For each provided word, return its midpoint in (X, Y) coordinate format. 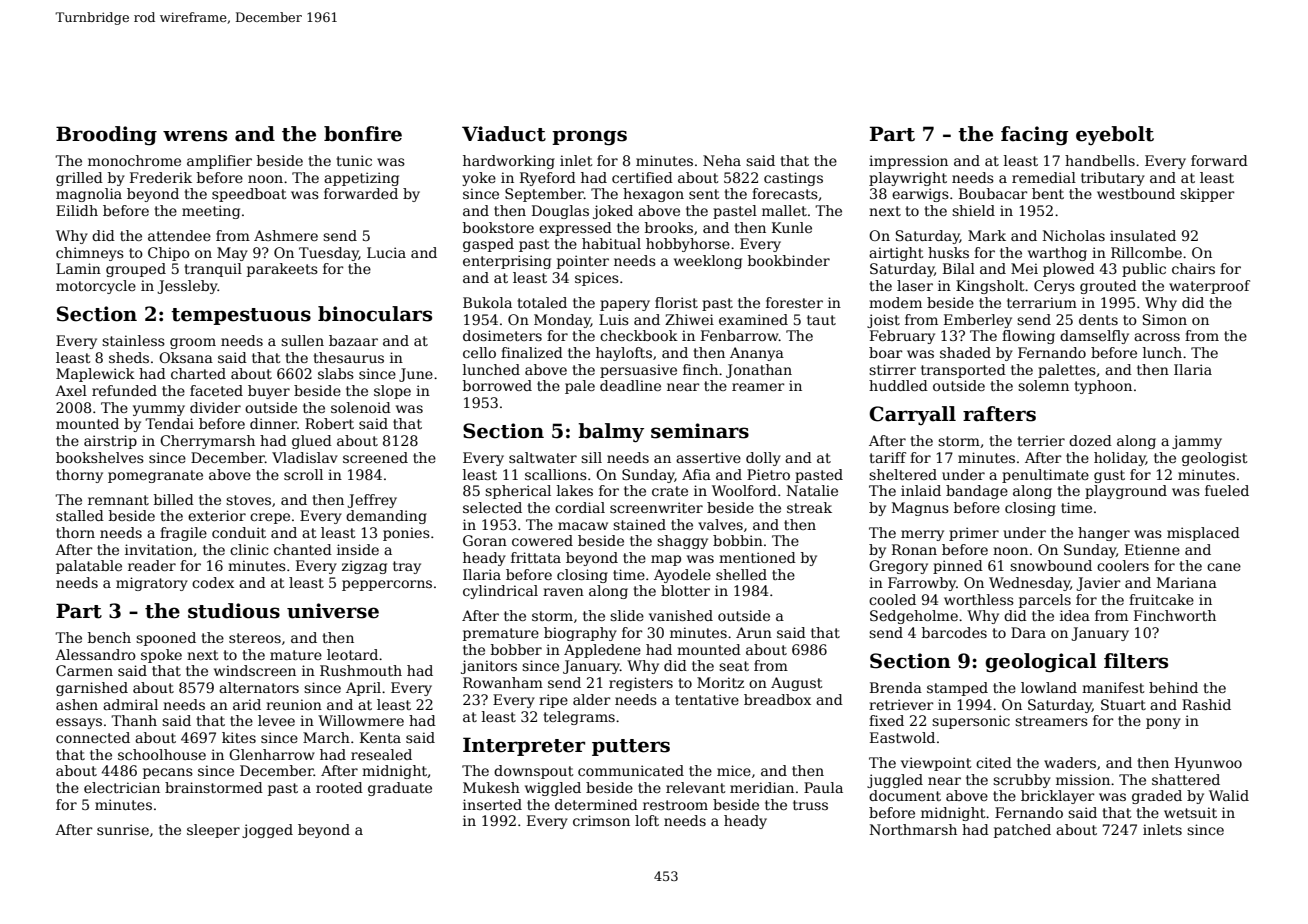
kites (239, 737)
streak (809, 507)
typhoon (1103, 387)
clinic (249, 549)
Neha (722, 160)
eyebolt (1115, 135)
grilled (79, 179)
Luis (614, 319)
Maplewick (95, 375)
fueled (1227, 490)
